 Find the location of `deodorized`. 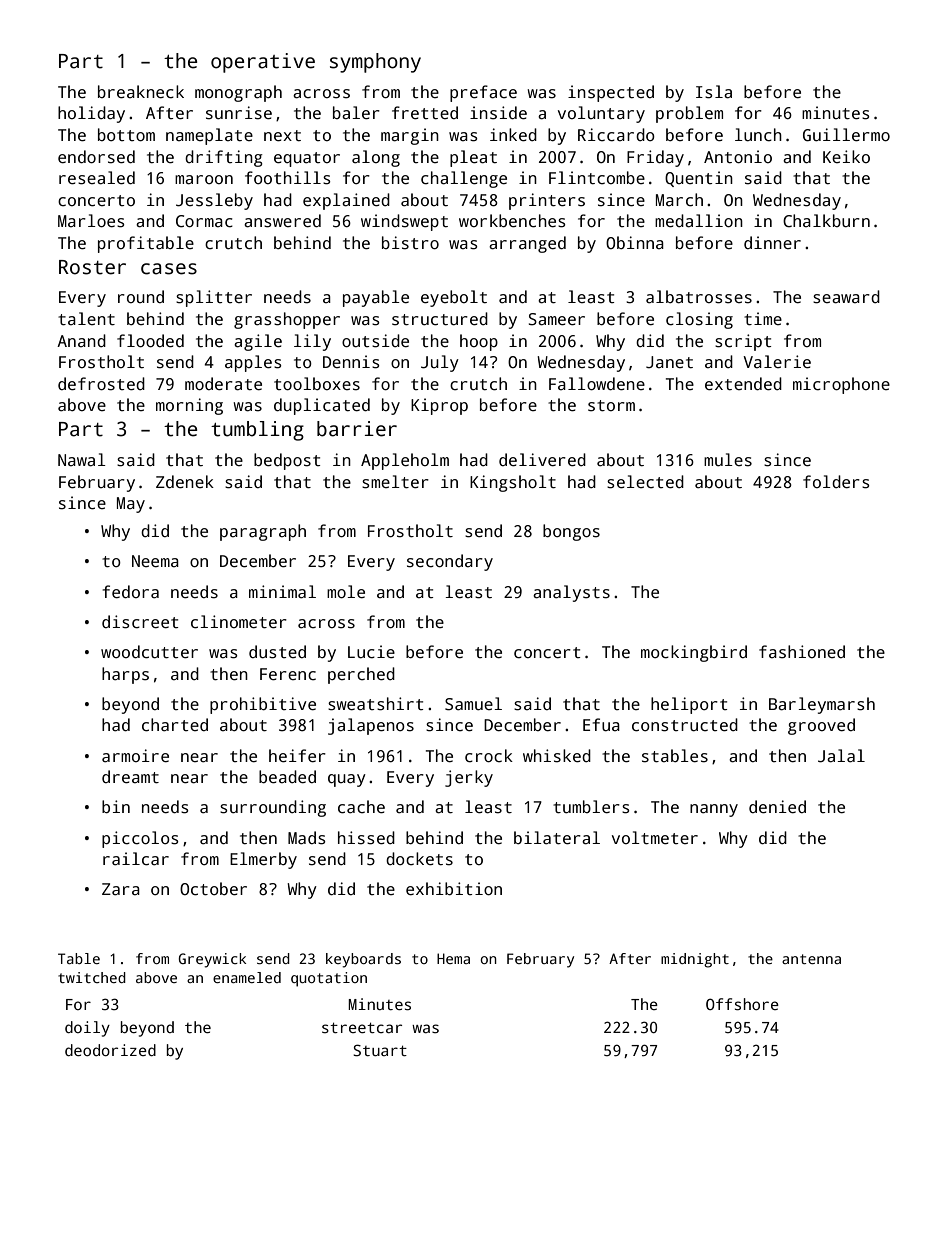

deodorized is located at coordinates (110, 1050).
